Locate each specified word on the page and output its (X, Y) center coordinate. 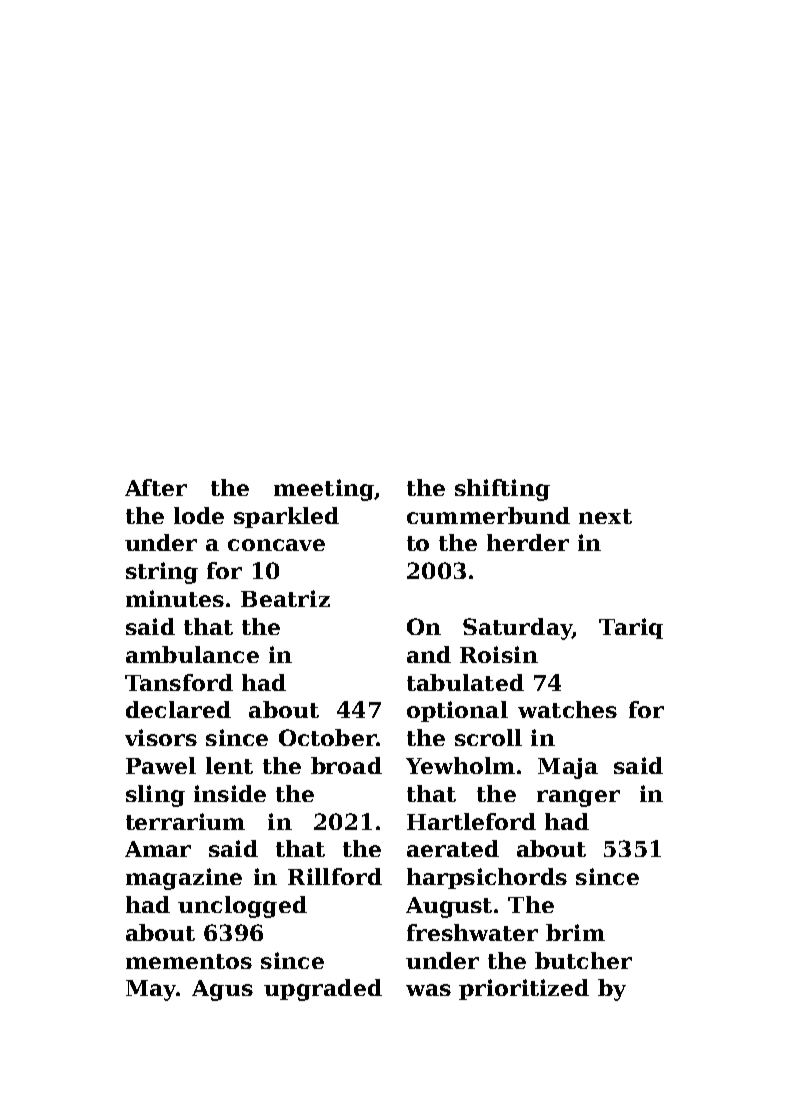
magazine (184, 879)
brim (575, 932)
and (429, 654)
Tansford (179, 682)
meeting (324, 490)
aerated (453, 848)
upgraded (323, 990)
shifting (502, 490)
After (156, 487)
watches (567, 709)
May (151, 990)
